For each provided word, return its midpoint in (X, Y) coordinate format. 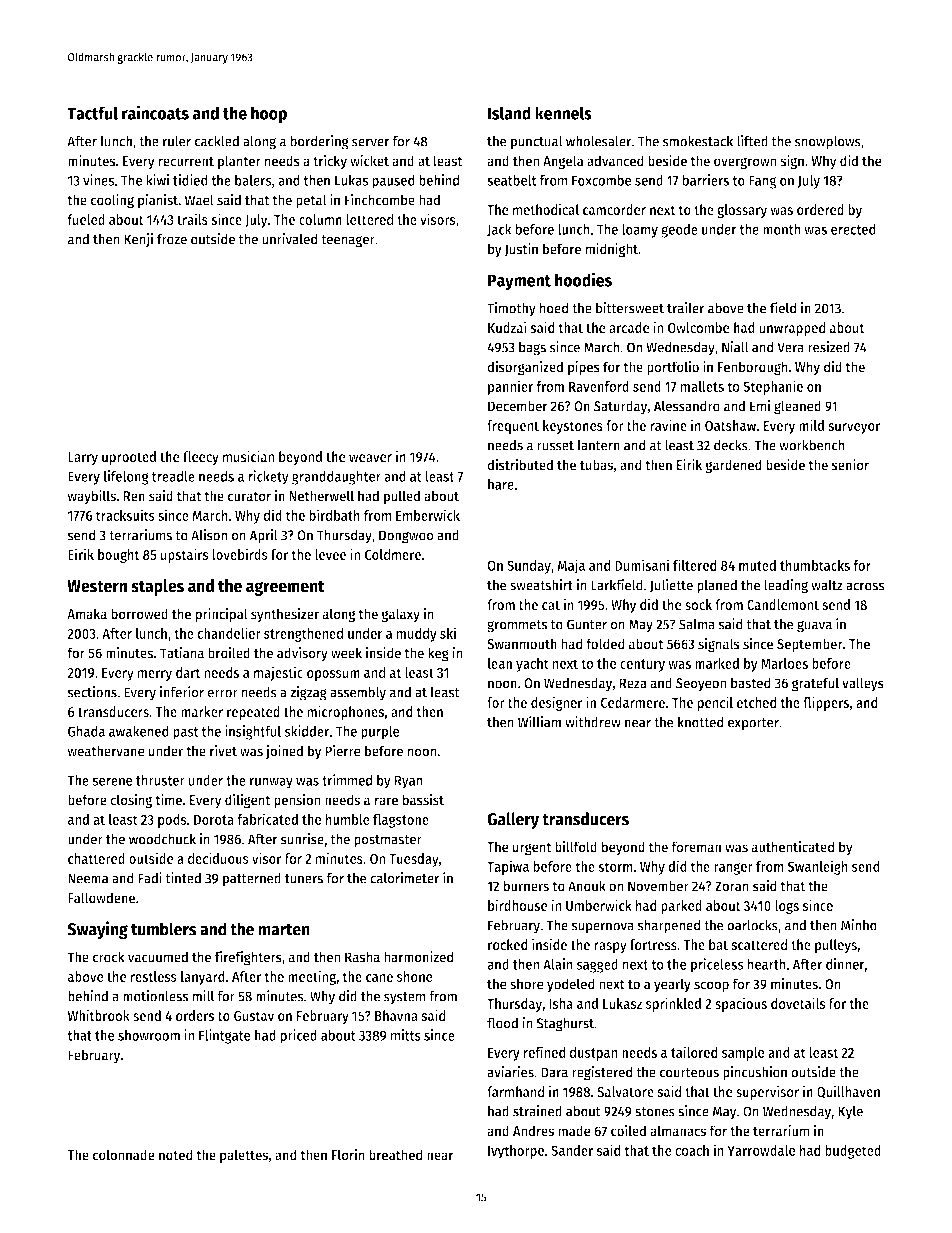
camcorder (614, 209)
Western (97, 586)
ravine (668, 425)
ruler (177, 141)
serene (112, 782)
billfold (576, 846)
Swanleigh (817, 867)
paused (393, 182)
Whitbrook (98, 1015)
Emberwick (428, 515)
